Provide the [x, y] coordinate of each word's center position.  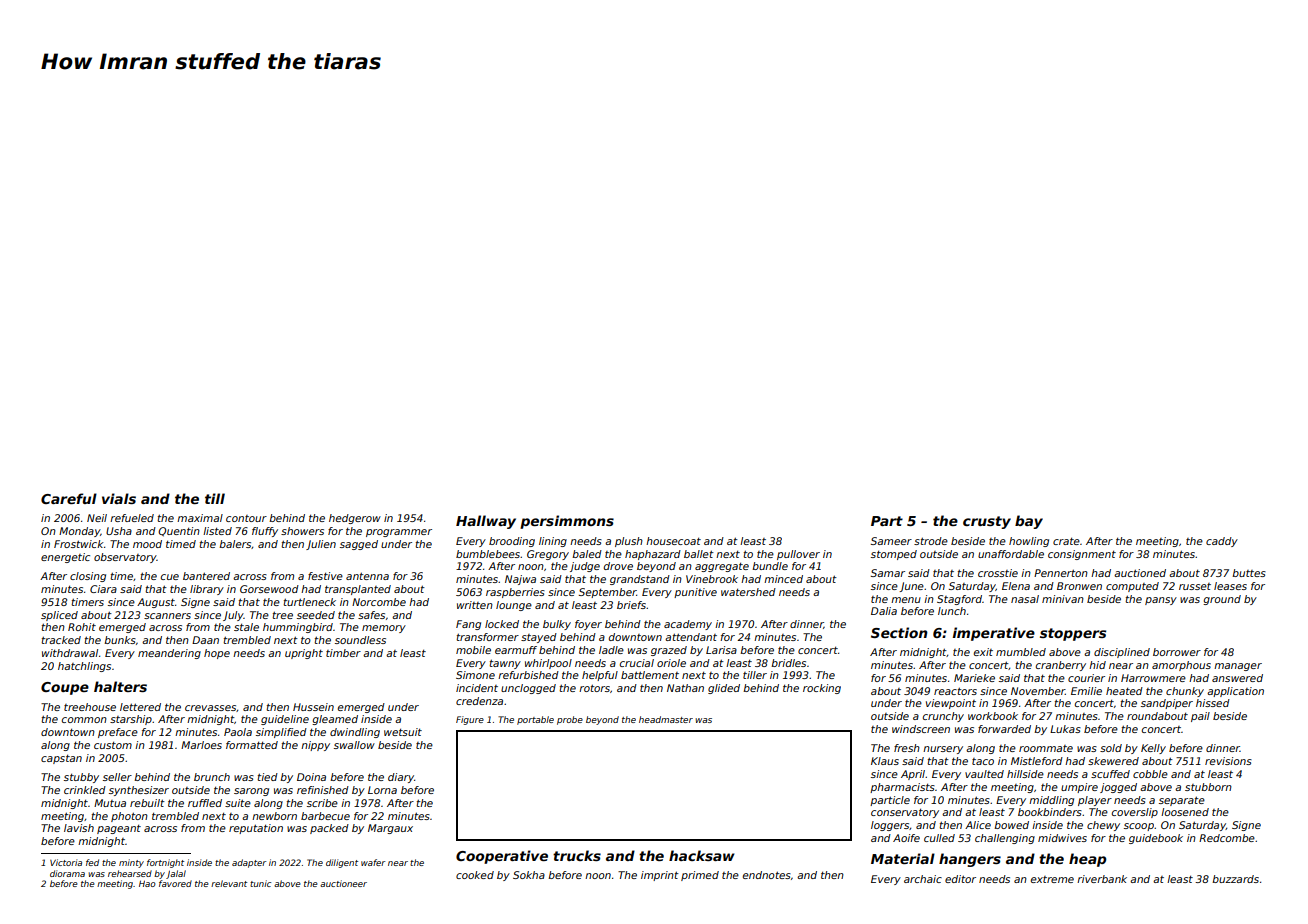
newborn [274, 816]
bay [1029, 522]
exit [983, 652]
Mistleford [1037, 761]
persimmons [567, 522]
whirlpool [548, 664]
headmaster [666, 719]
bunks [120, 640]
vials [119, 498]
